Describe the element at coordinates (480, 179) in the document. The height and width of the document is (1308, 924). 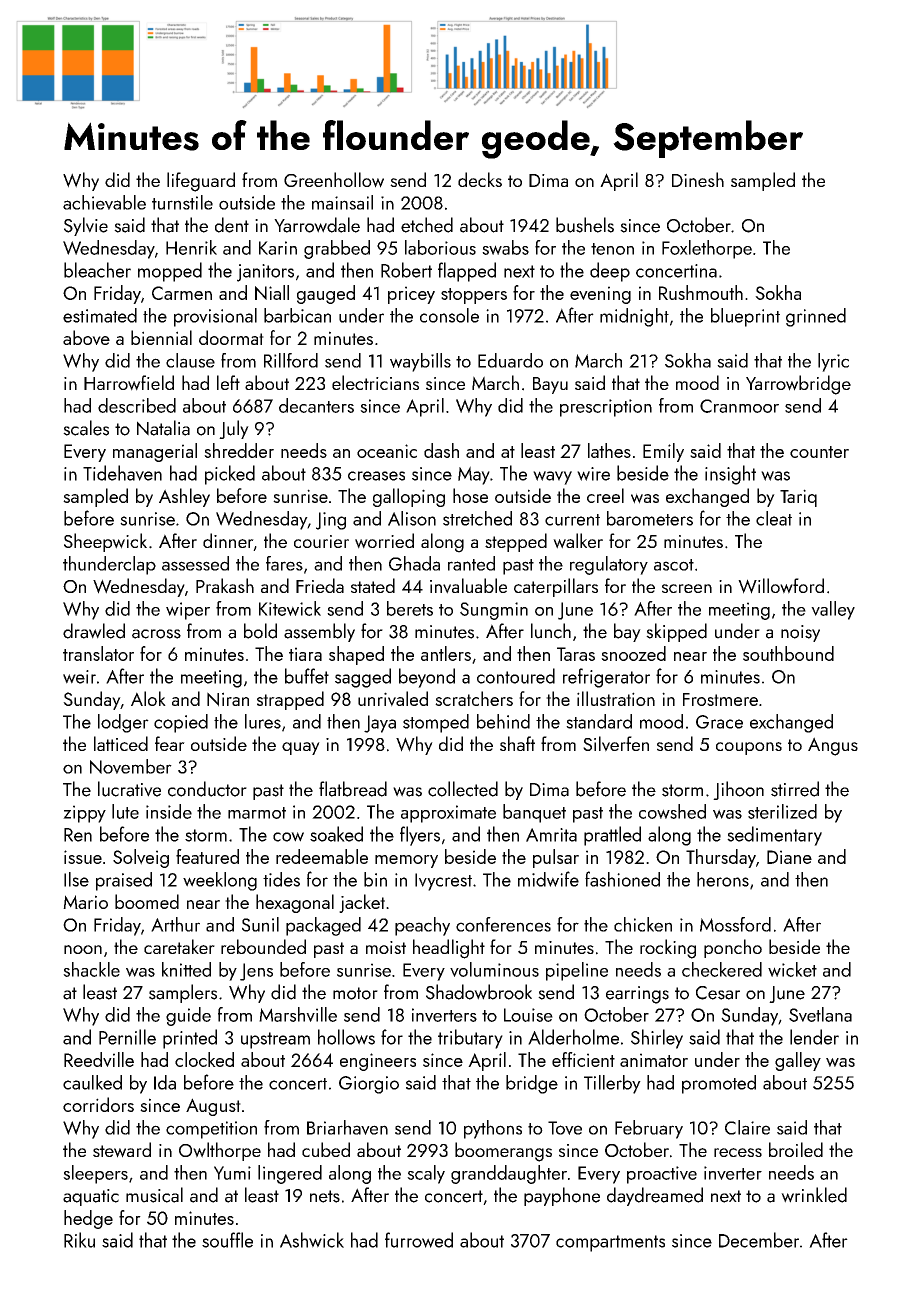
I see `decks` at that location.
